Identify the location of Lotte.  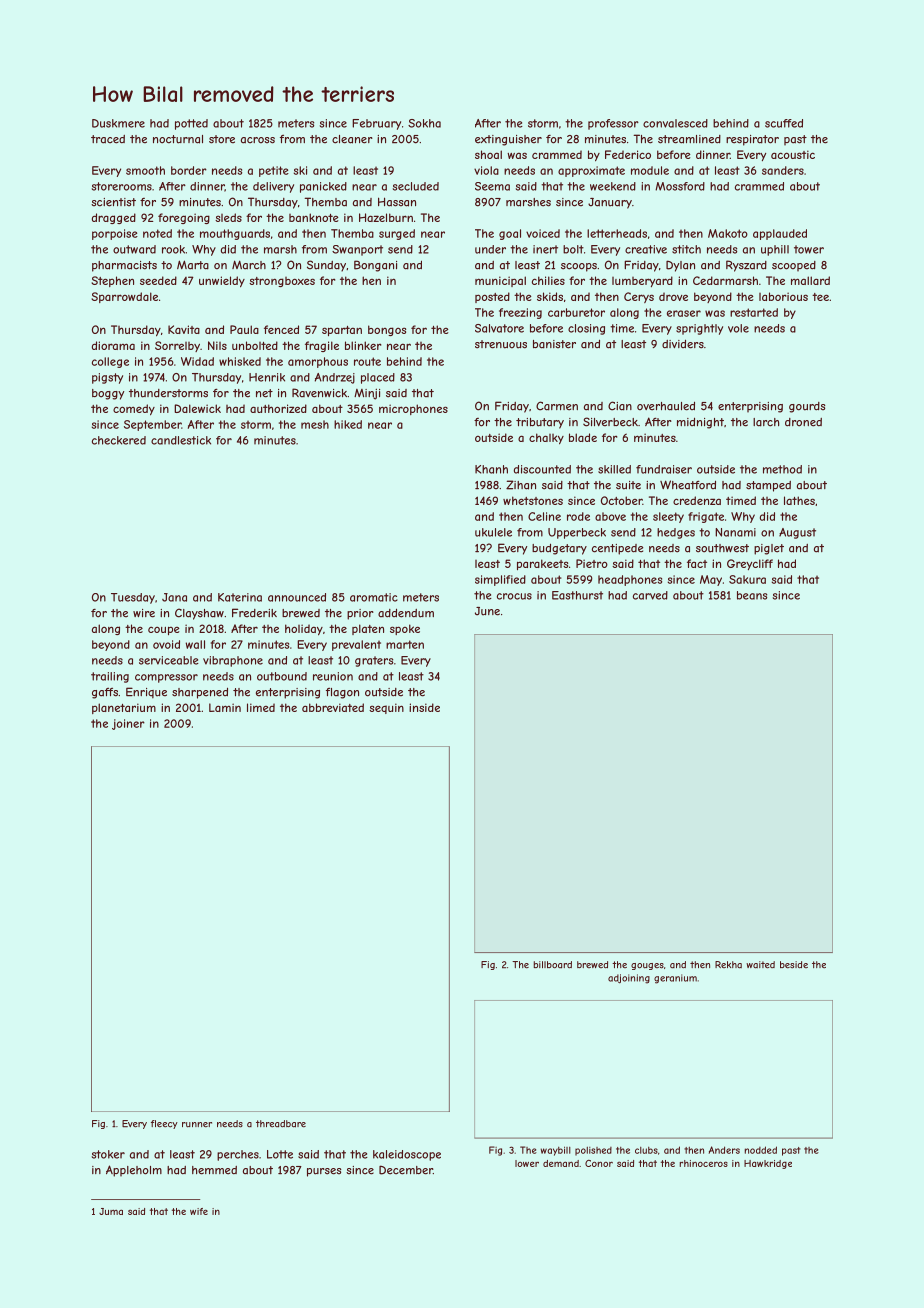
(280, 1154).
